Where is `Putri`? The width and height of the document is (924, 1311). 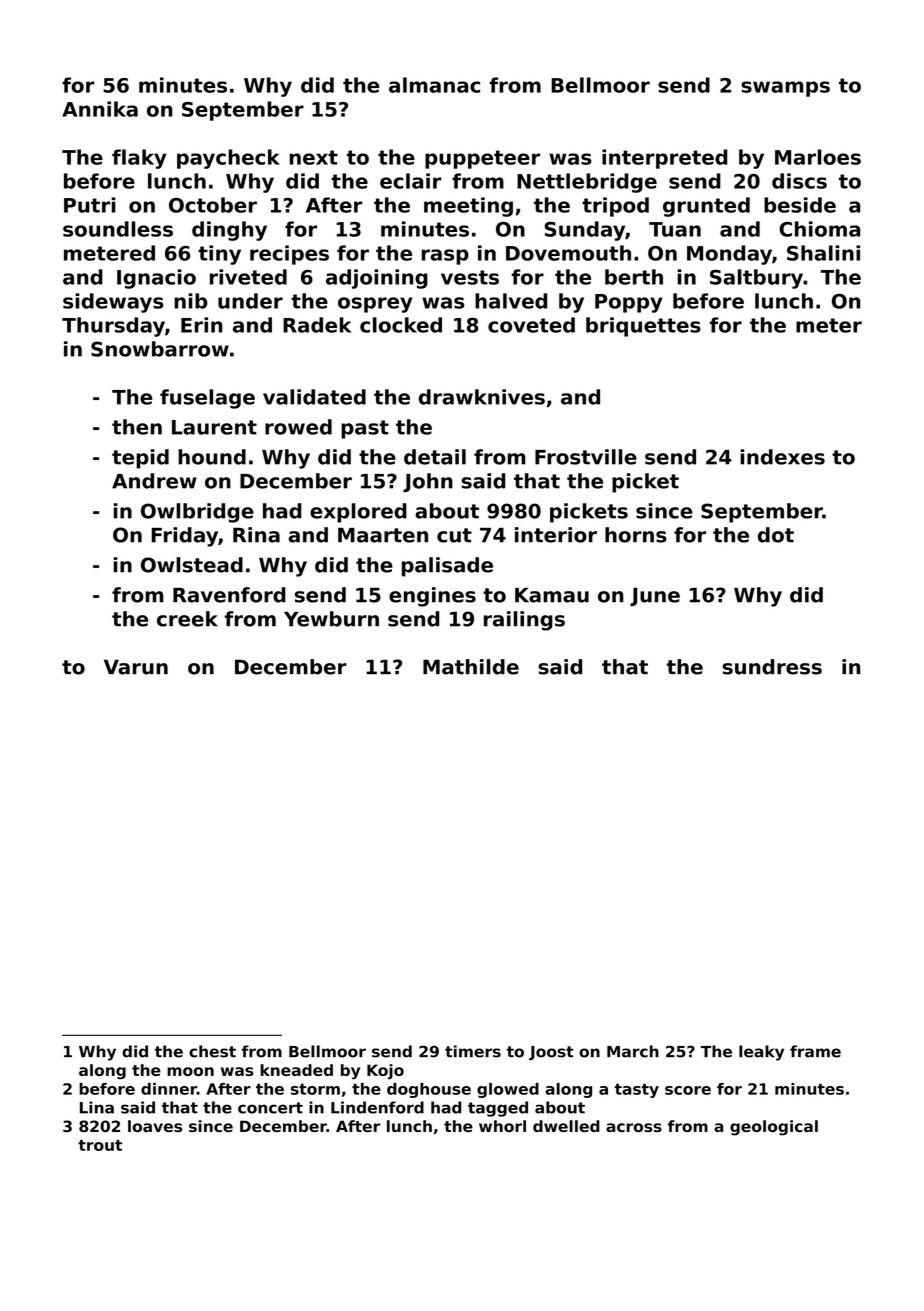
Putri is located at coordinates (90, 205).
